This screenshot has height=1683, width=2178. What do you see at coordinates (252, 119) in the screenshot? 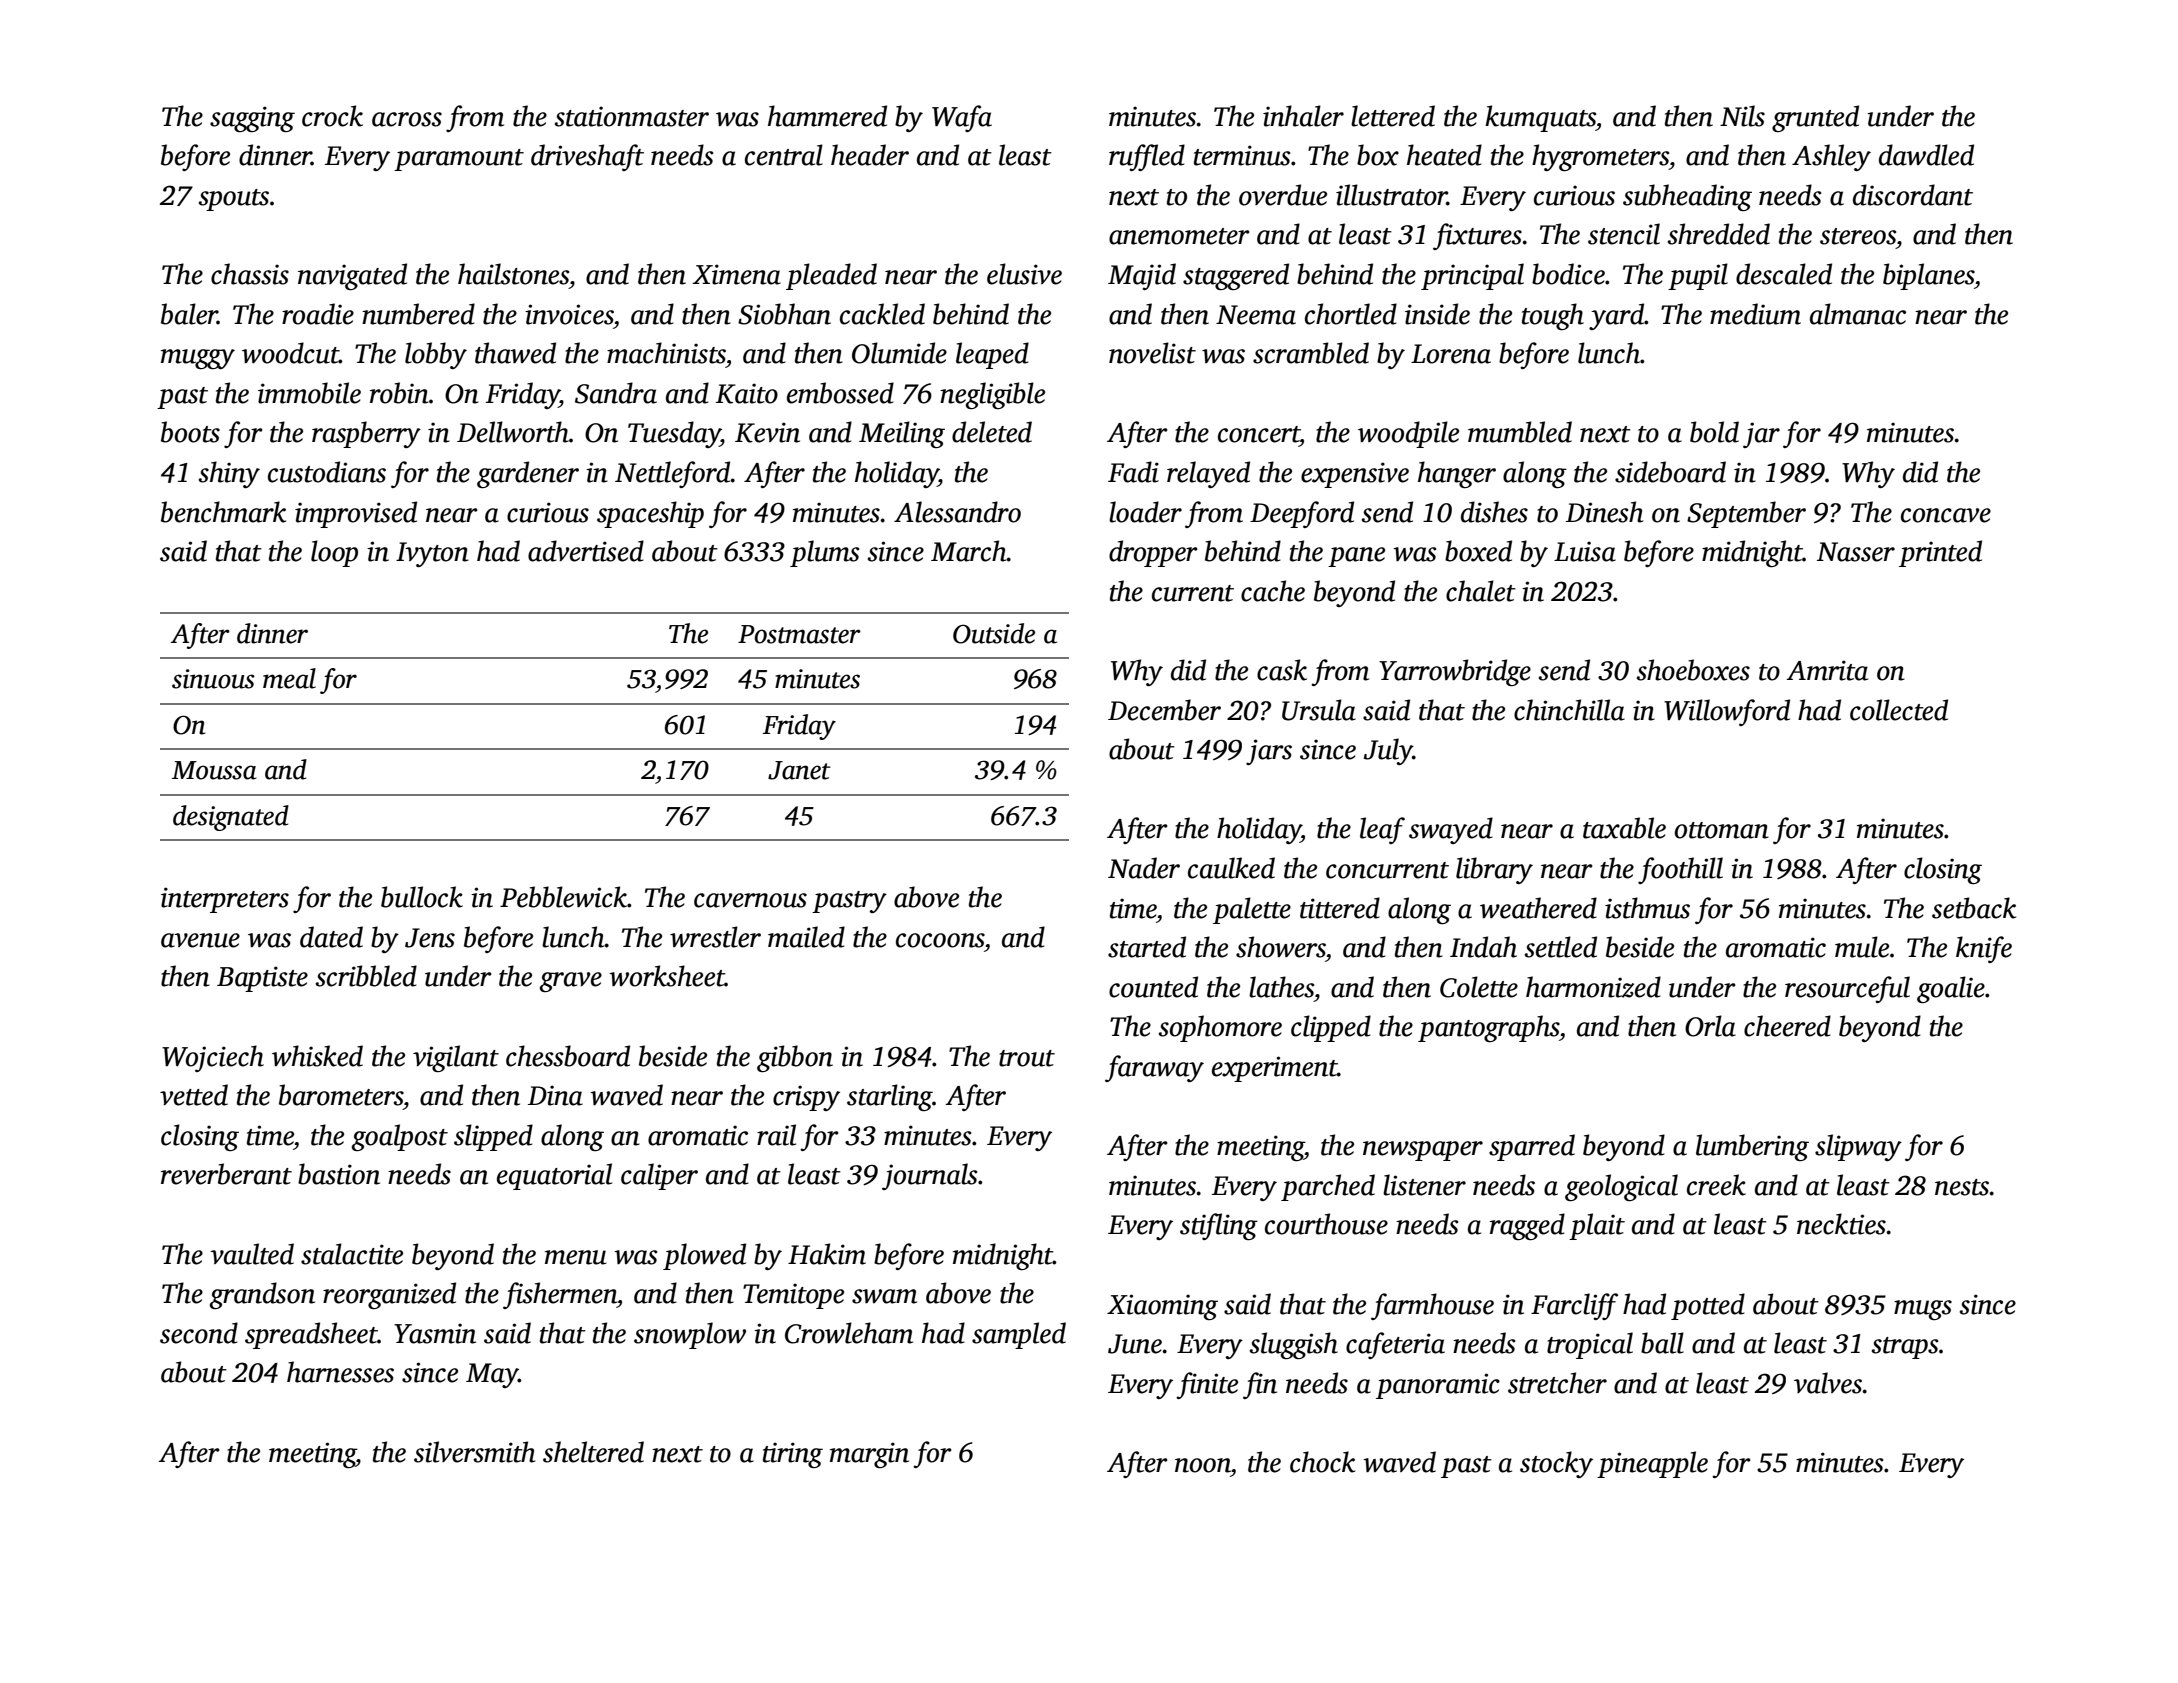
I see `sagging` at bounding box center [252, 119].
